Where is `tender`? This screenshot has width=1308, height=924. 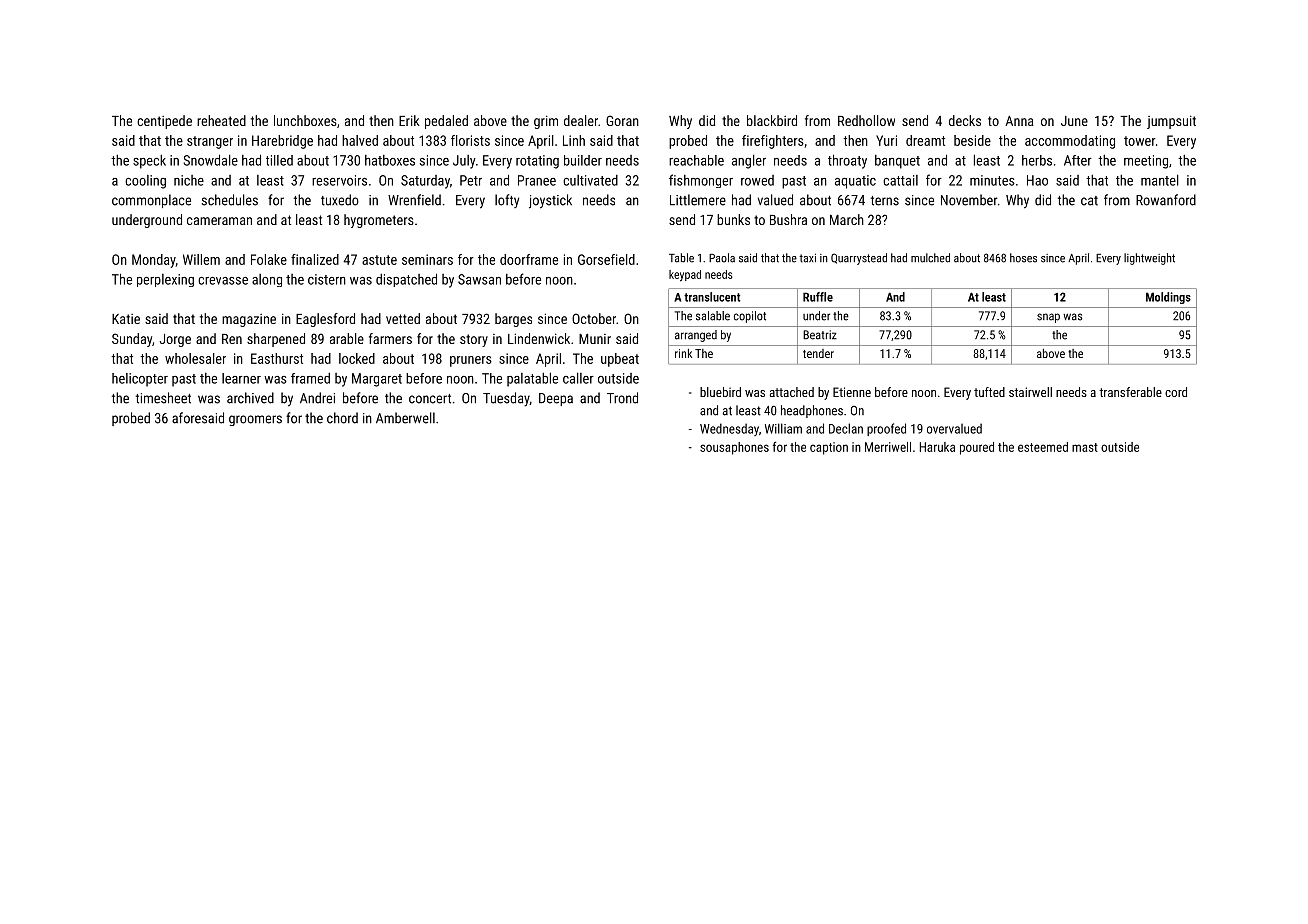
tender is located at coordinates (818, 353).
